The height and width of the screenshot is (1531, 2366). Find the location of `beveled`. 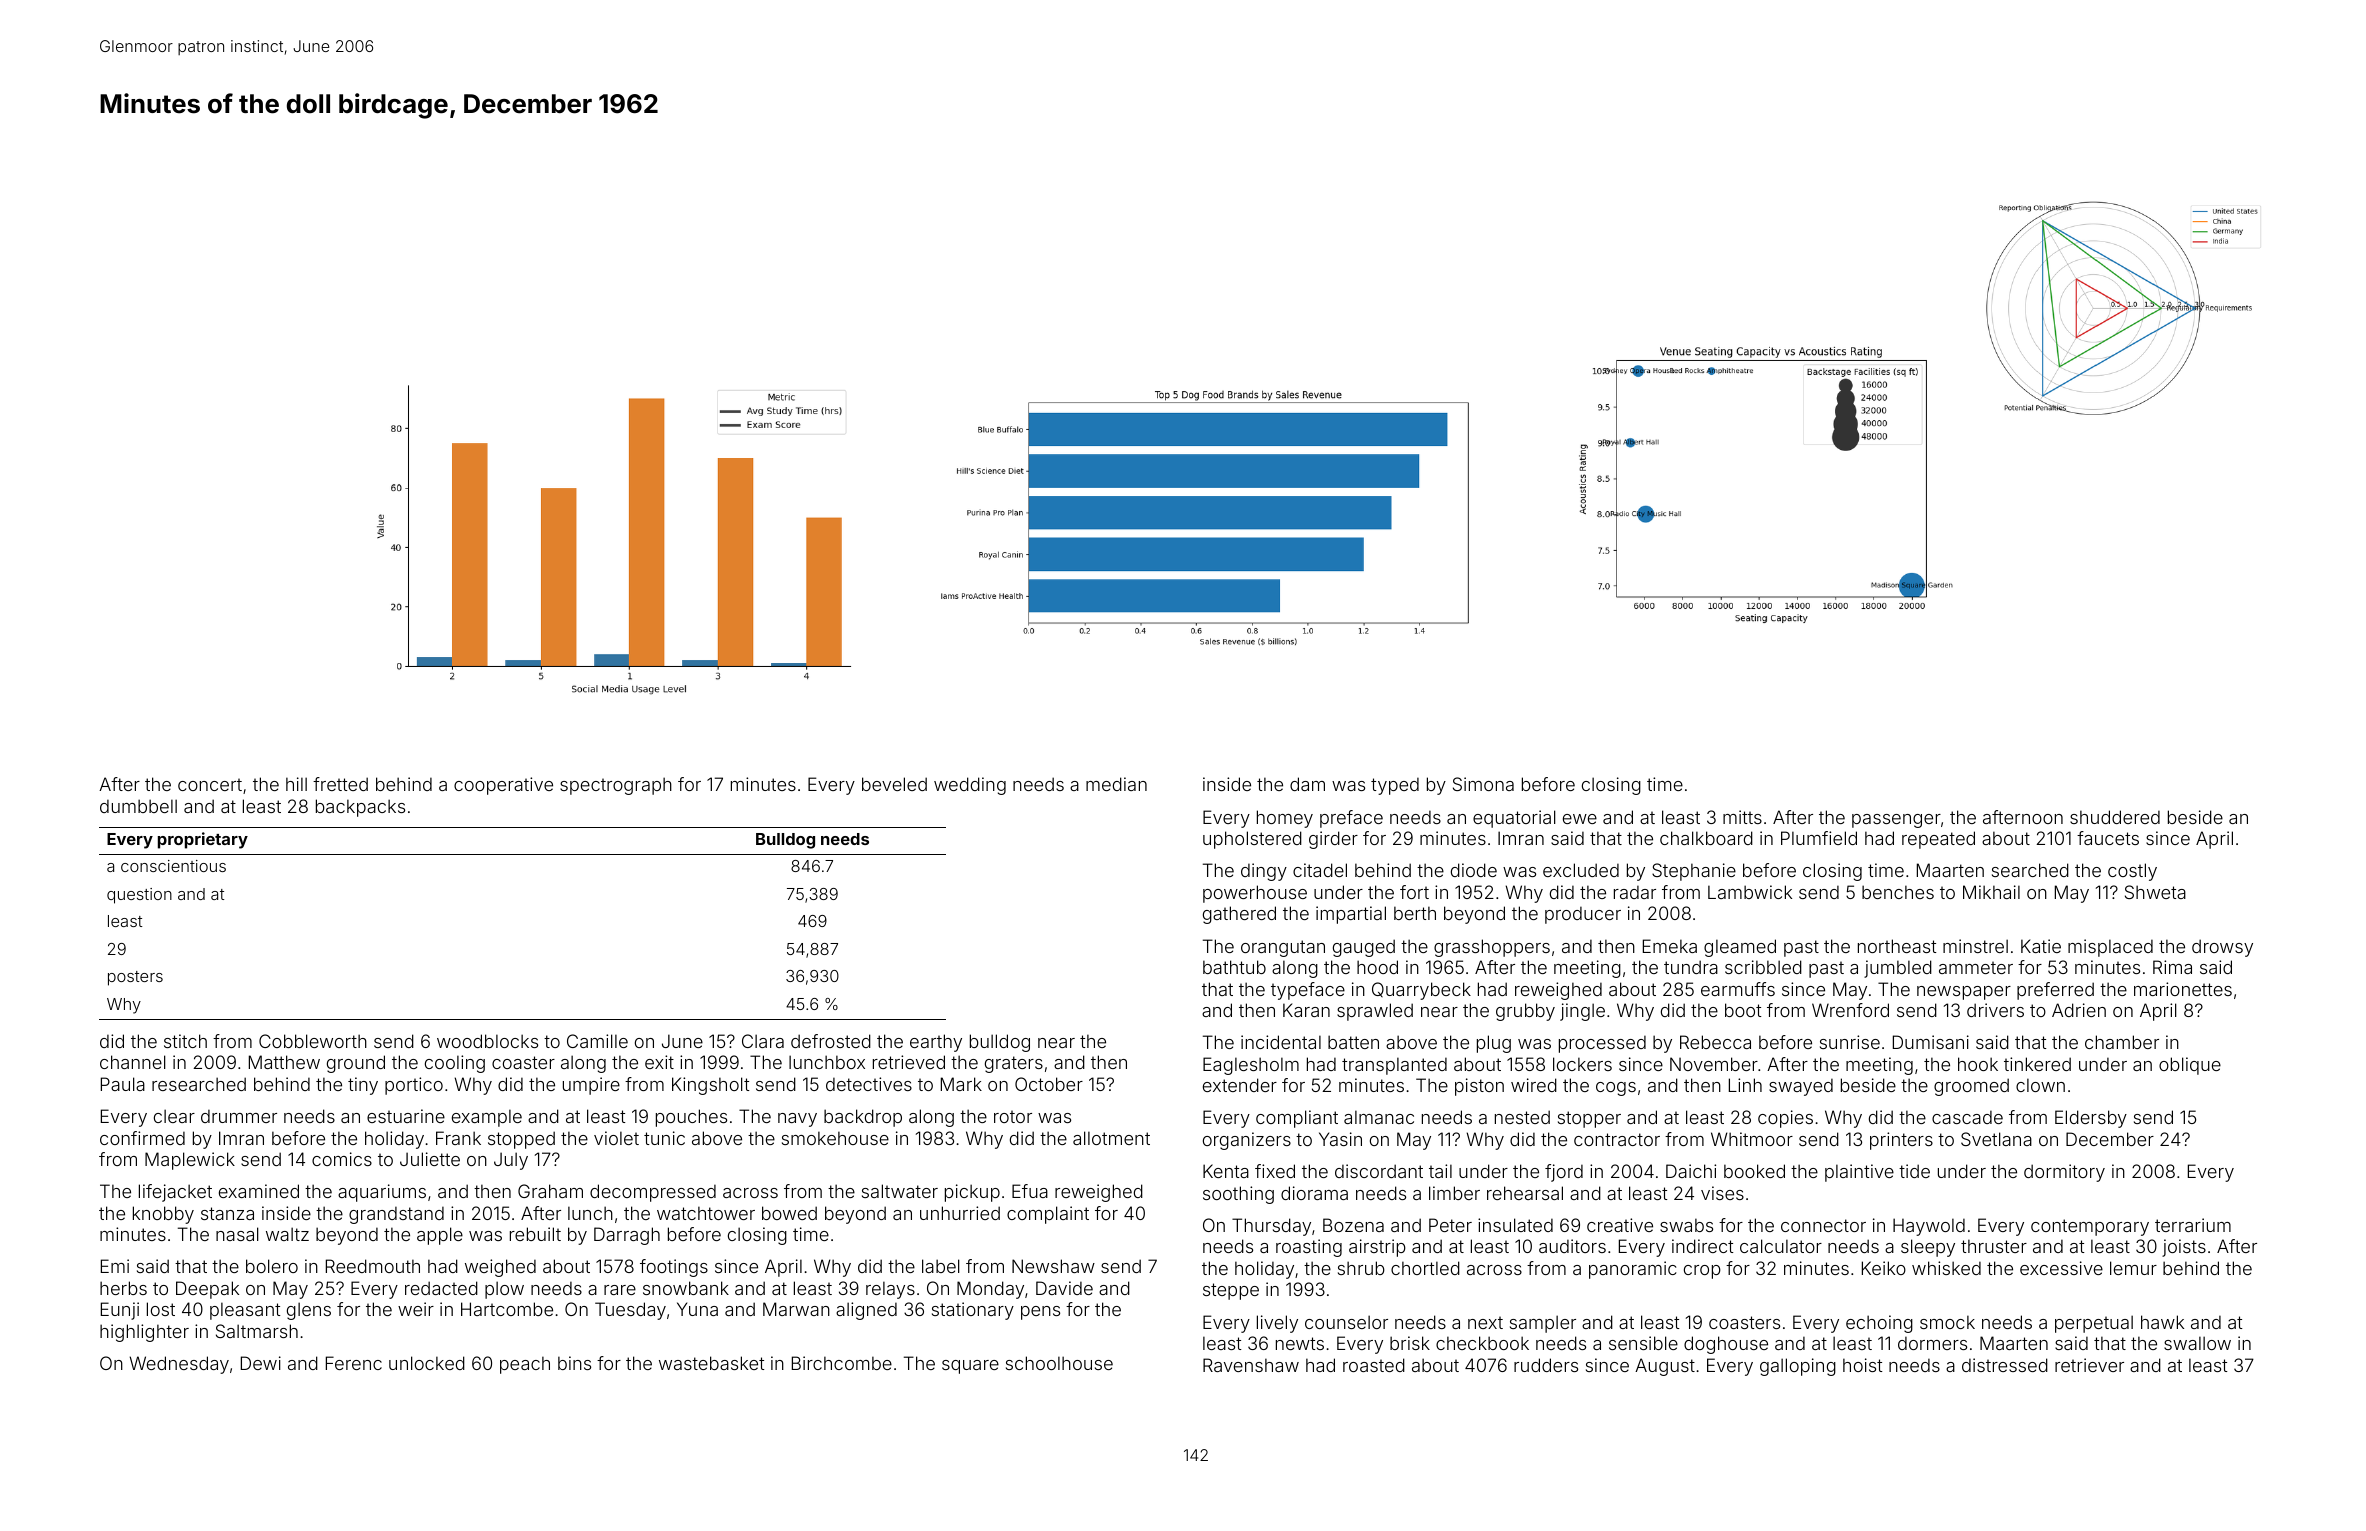

beveled is located at coordinates (894, 784).
